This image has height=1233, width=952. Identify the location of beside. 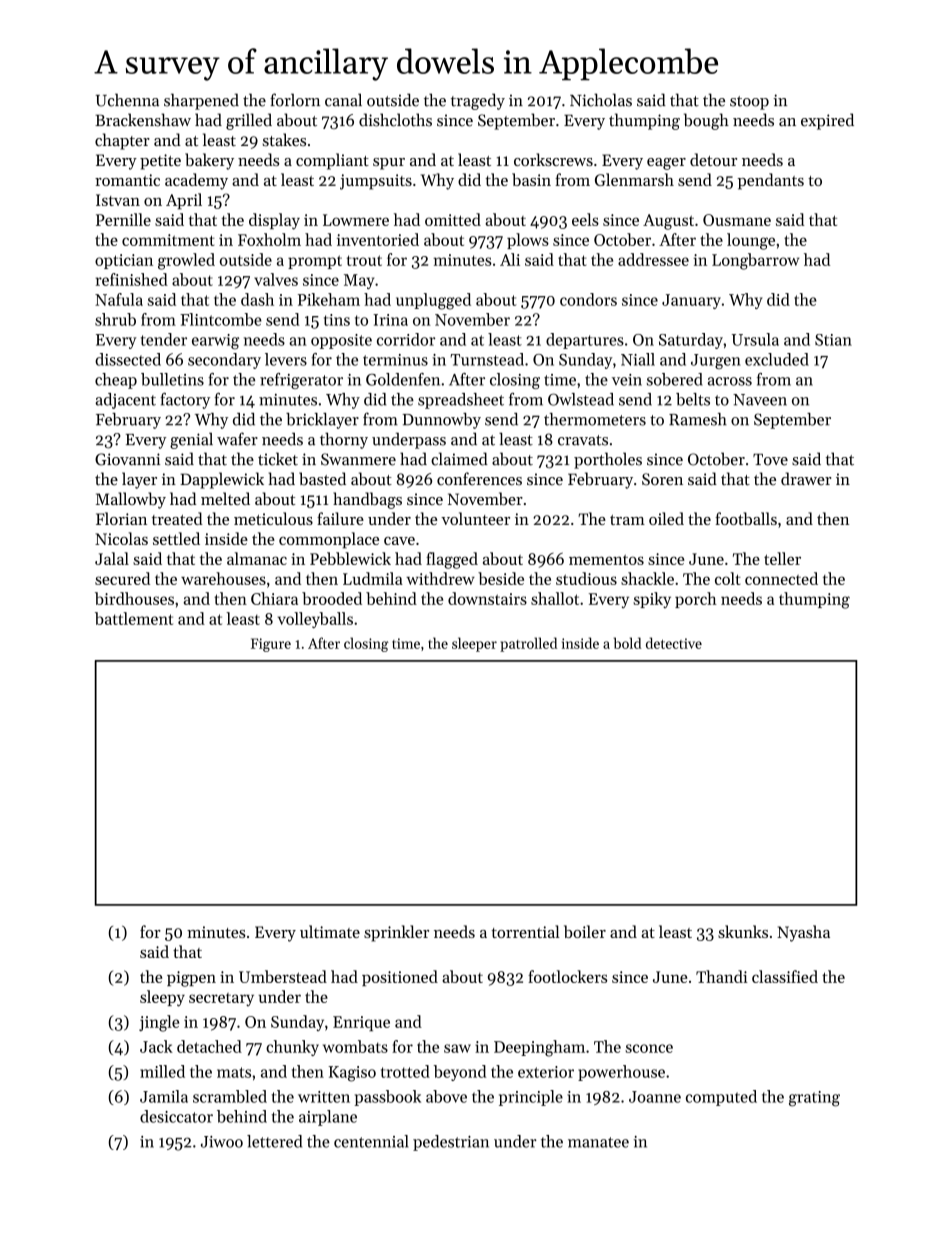
(501, 578).
